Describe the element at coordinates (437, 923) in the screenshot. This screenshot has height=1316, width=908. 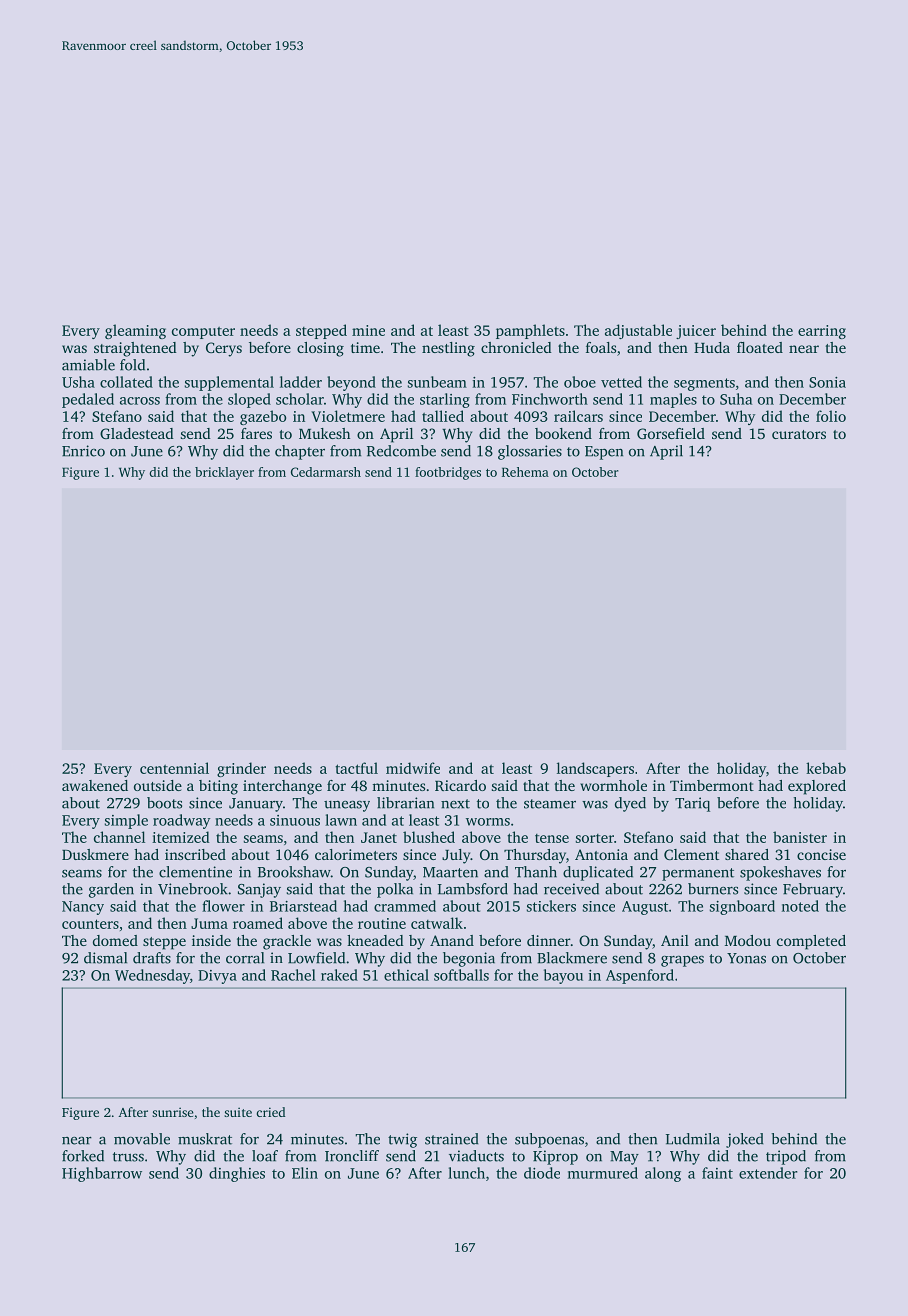
I see `catwalk` at that location.
